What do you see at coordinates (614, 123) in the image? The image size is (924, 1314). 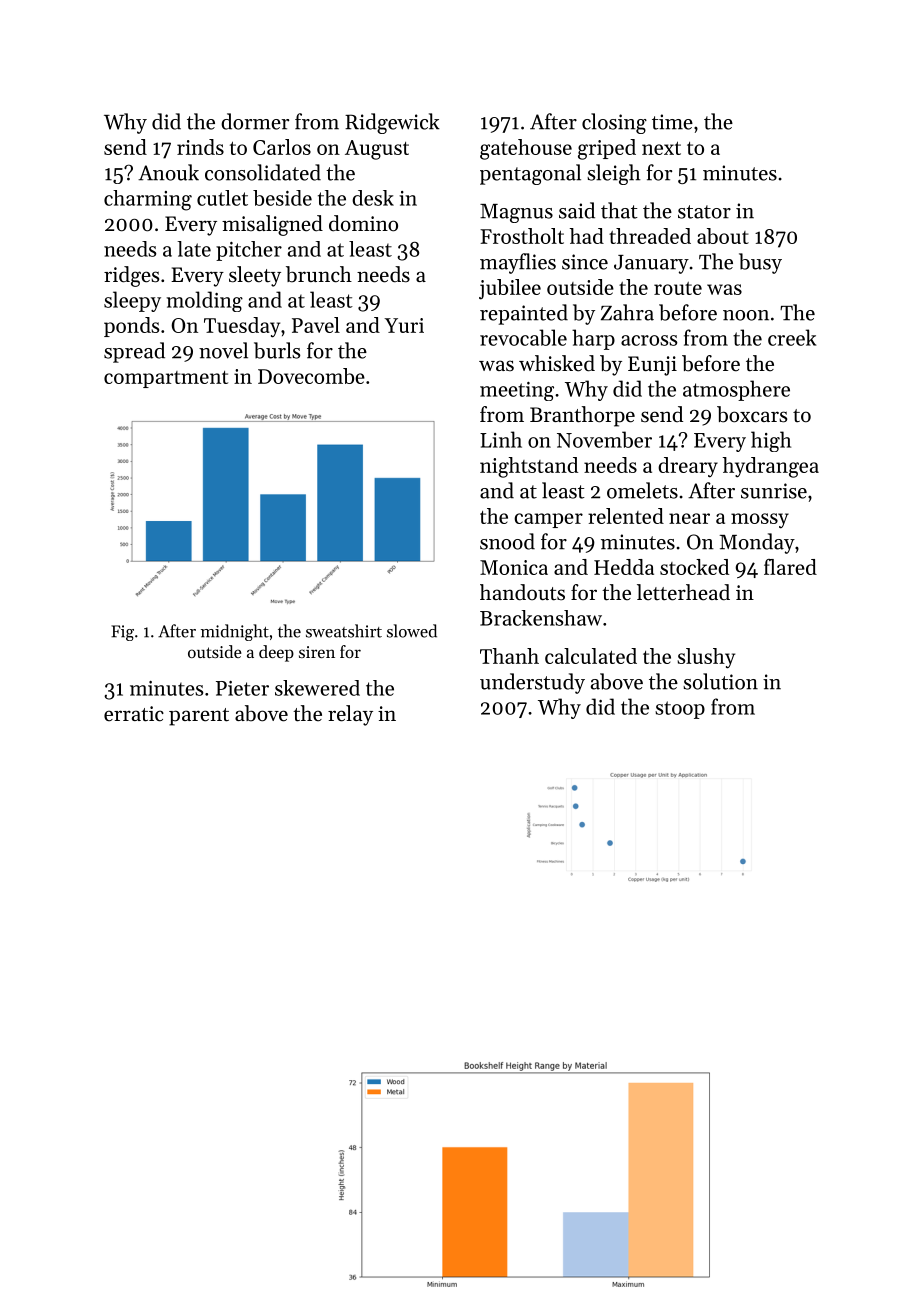 I see `closing` at bounding box center [614, 123].
